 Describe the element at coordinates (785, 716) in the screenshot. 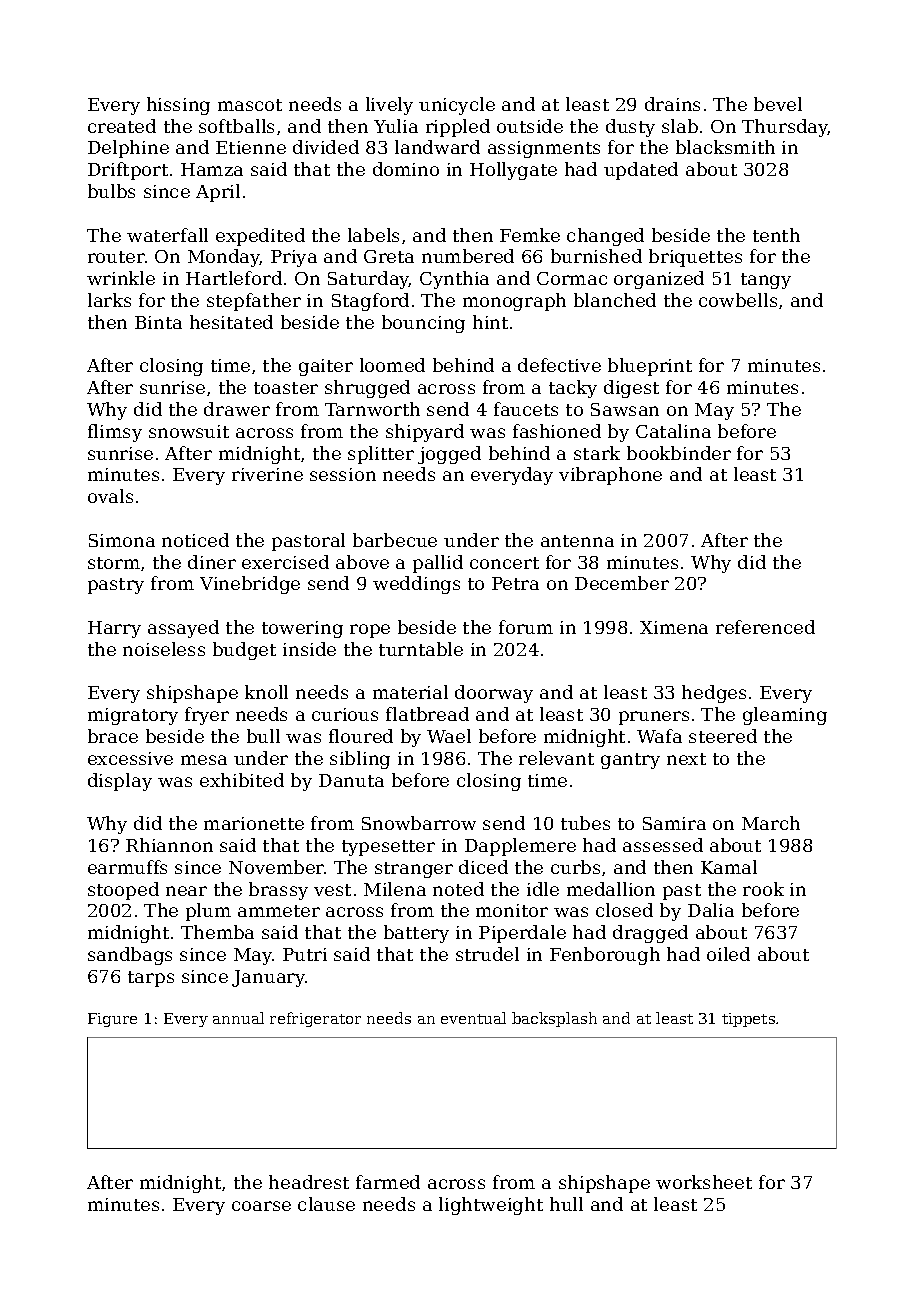

I see `gleaming` at that location.
